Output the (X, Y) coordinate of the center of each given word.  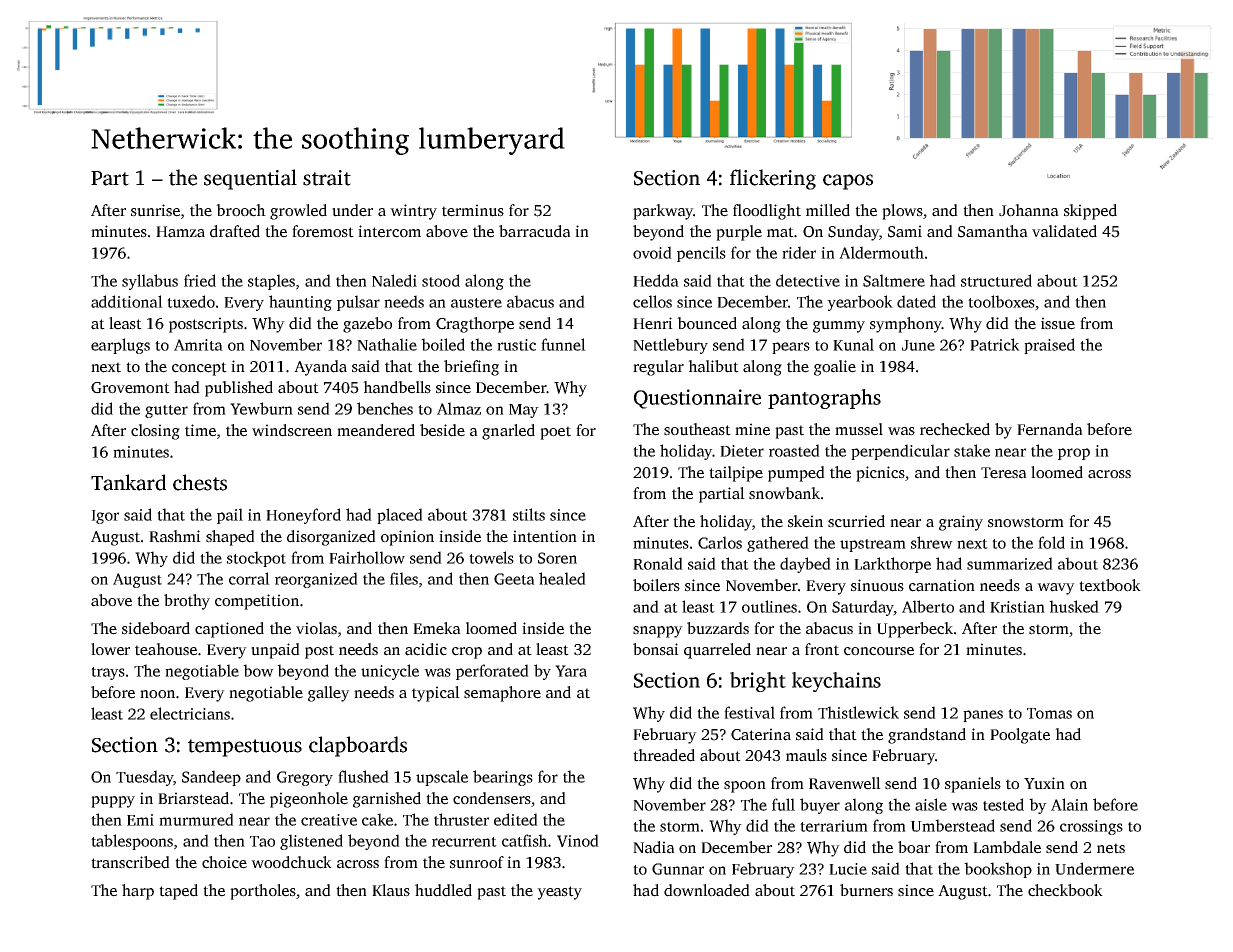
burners (866, 890)
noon (157, 694)
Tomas (1049, 713)
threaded (664, 755)
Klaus (391, 890)
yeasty (559, 893)
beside (442, 430)
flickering (773, 179)
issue (1058, 323)
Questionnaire (697, 399)
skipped (1090, 212)
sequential (250, 179)
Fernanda (1050, 429)
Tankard (128, 482)
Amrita (198, 345)
